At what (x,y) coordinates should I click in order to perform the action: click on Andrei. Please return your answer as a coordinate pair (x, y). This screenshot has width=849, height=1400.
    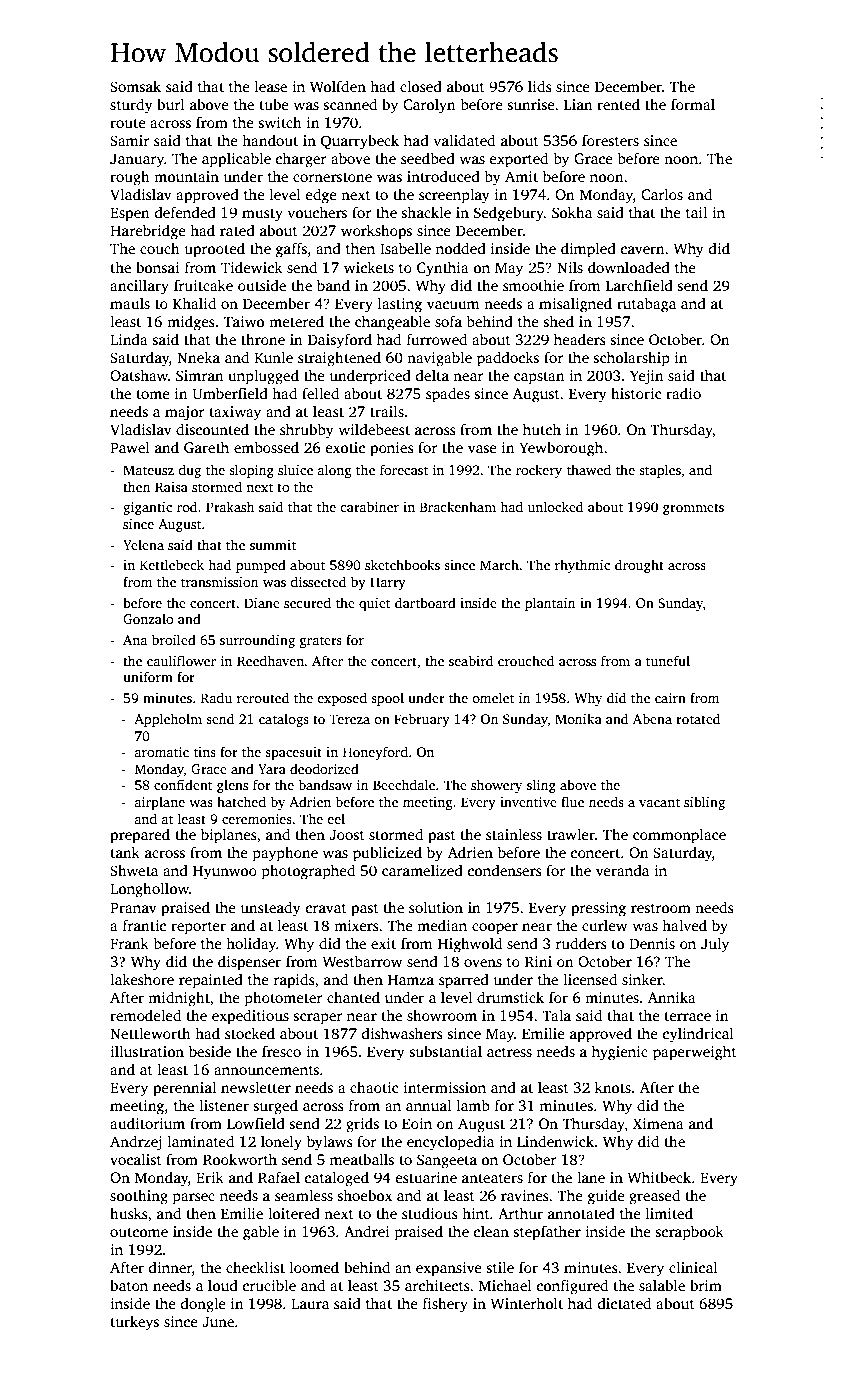
    Looking at the image, I should click on (366, 1231).
